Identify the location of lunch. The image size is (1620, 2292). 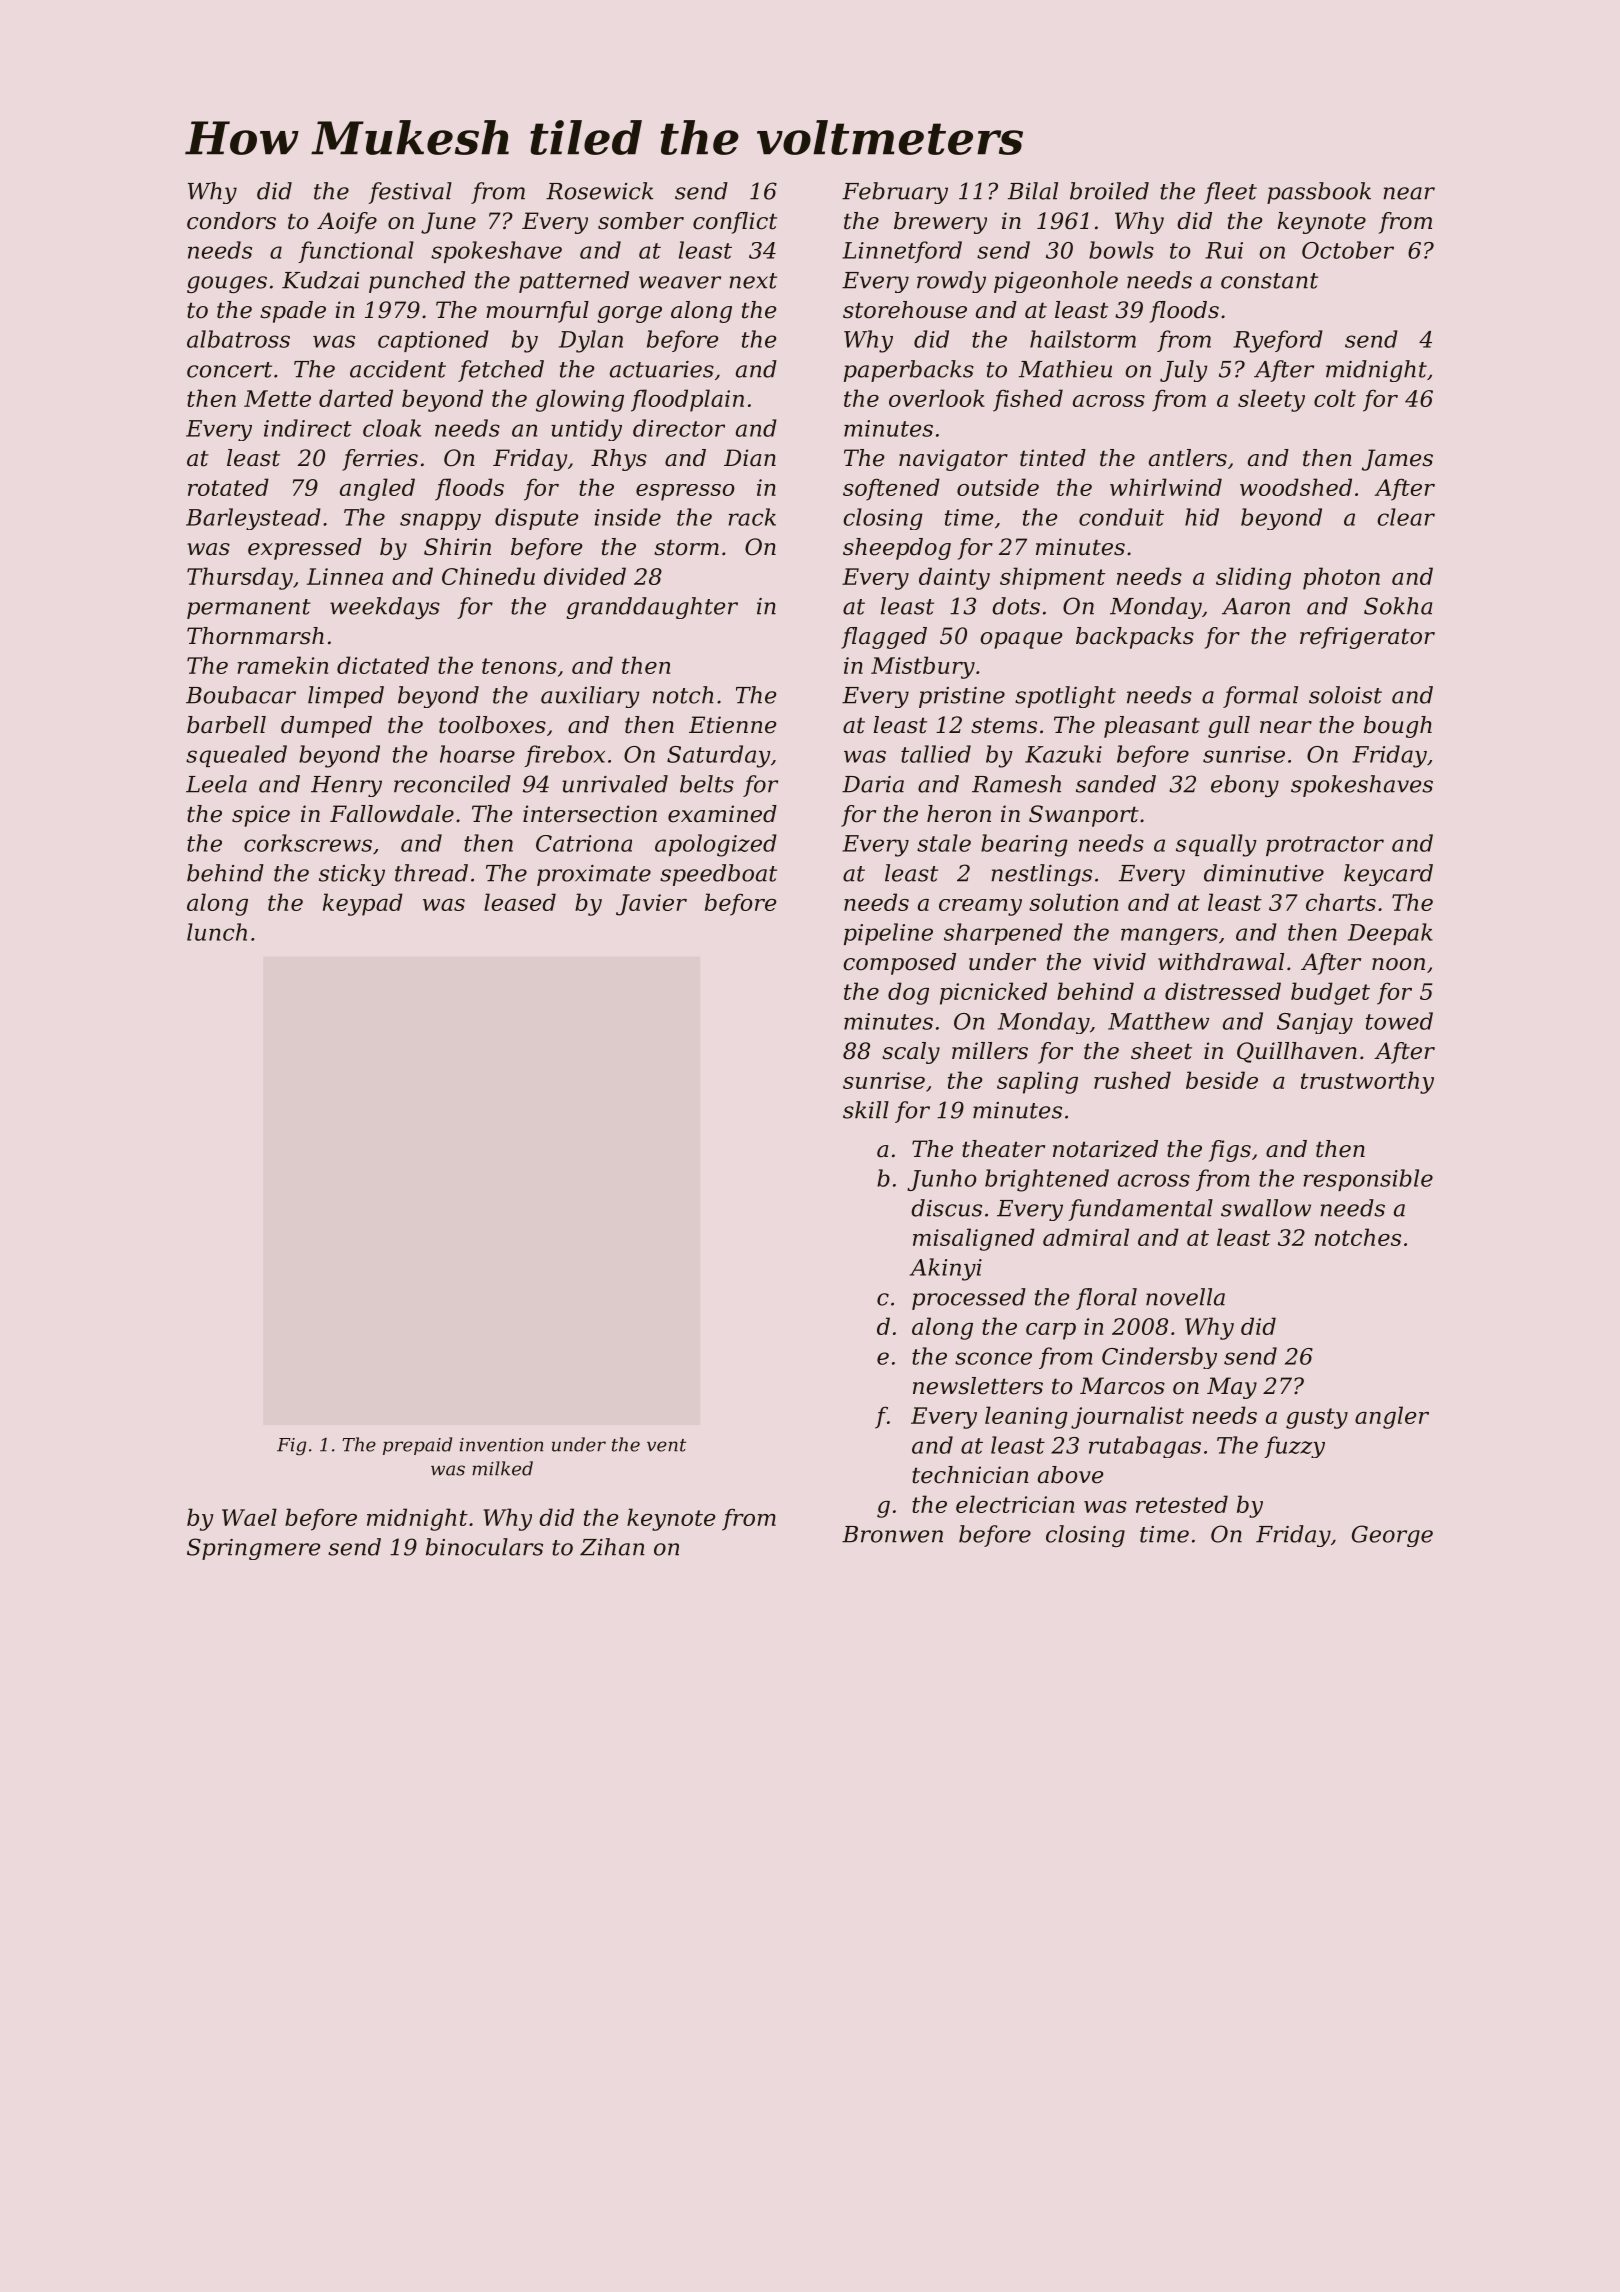
(217, 932).
